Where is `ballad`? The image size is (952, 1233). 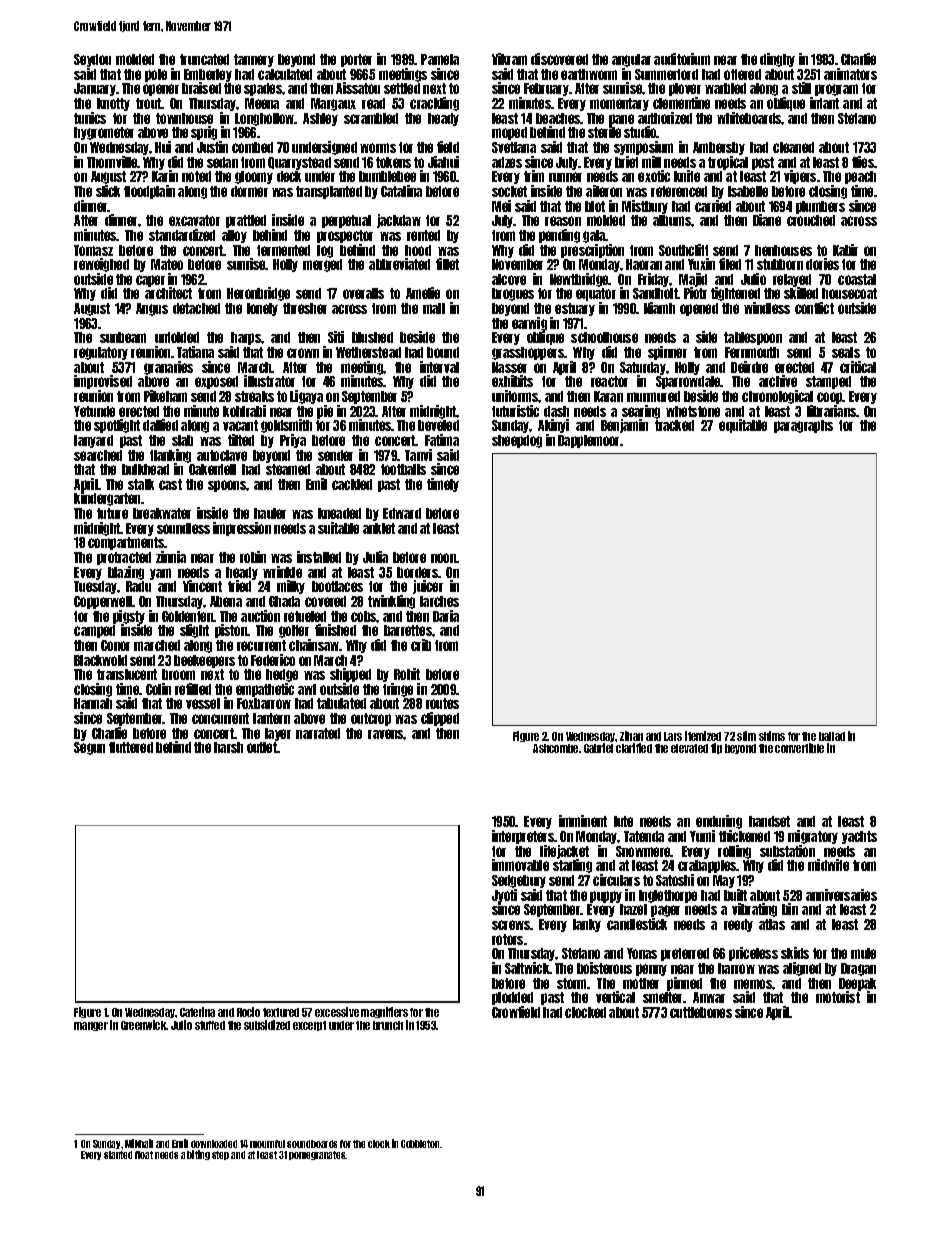 ballad is located at coordinates (832, 736).
